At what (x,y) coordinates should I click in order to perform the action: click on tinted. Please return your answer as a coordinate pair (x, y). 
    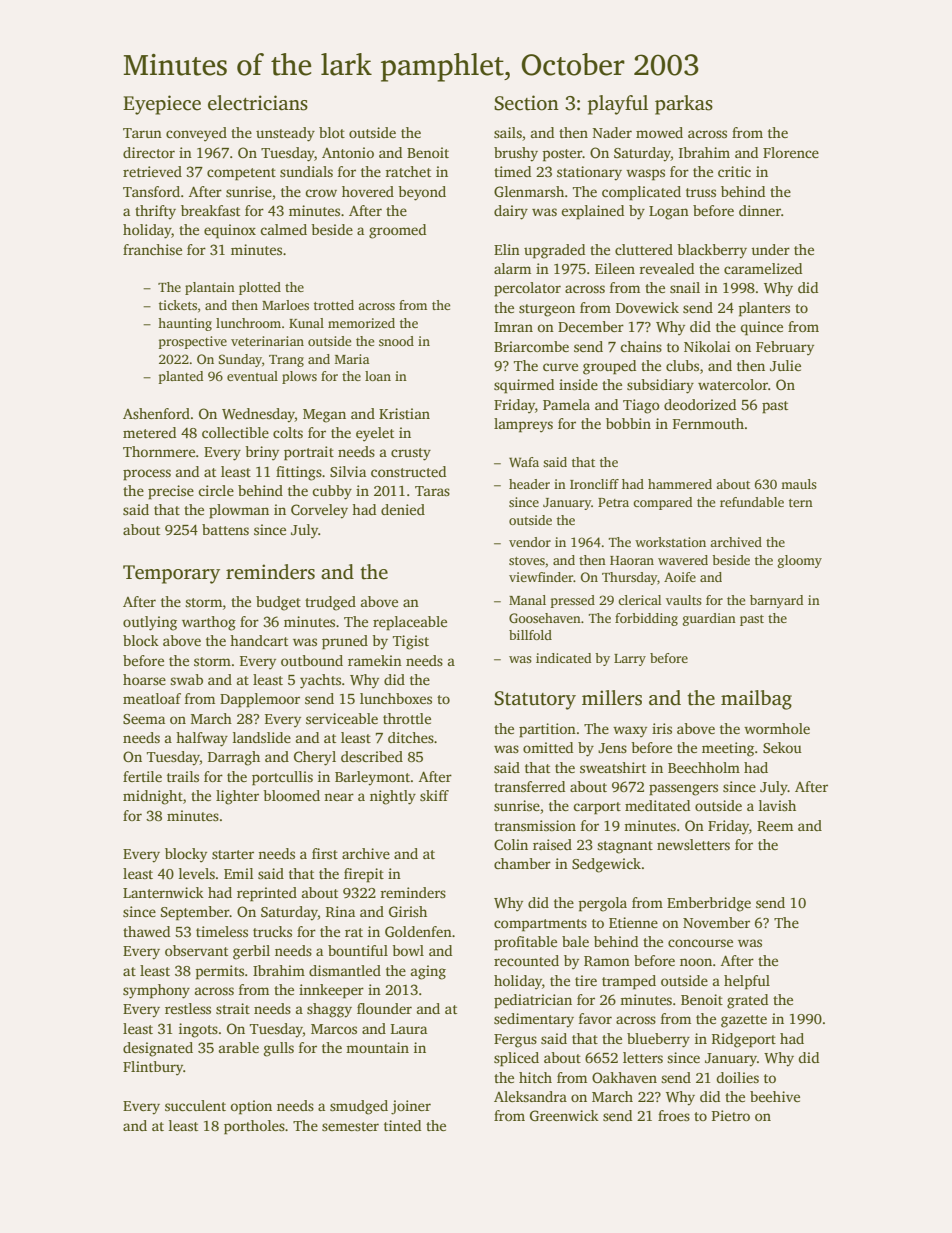
    Looking at the image, I should click on (402, 1125).
